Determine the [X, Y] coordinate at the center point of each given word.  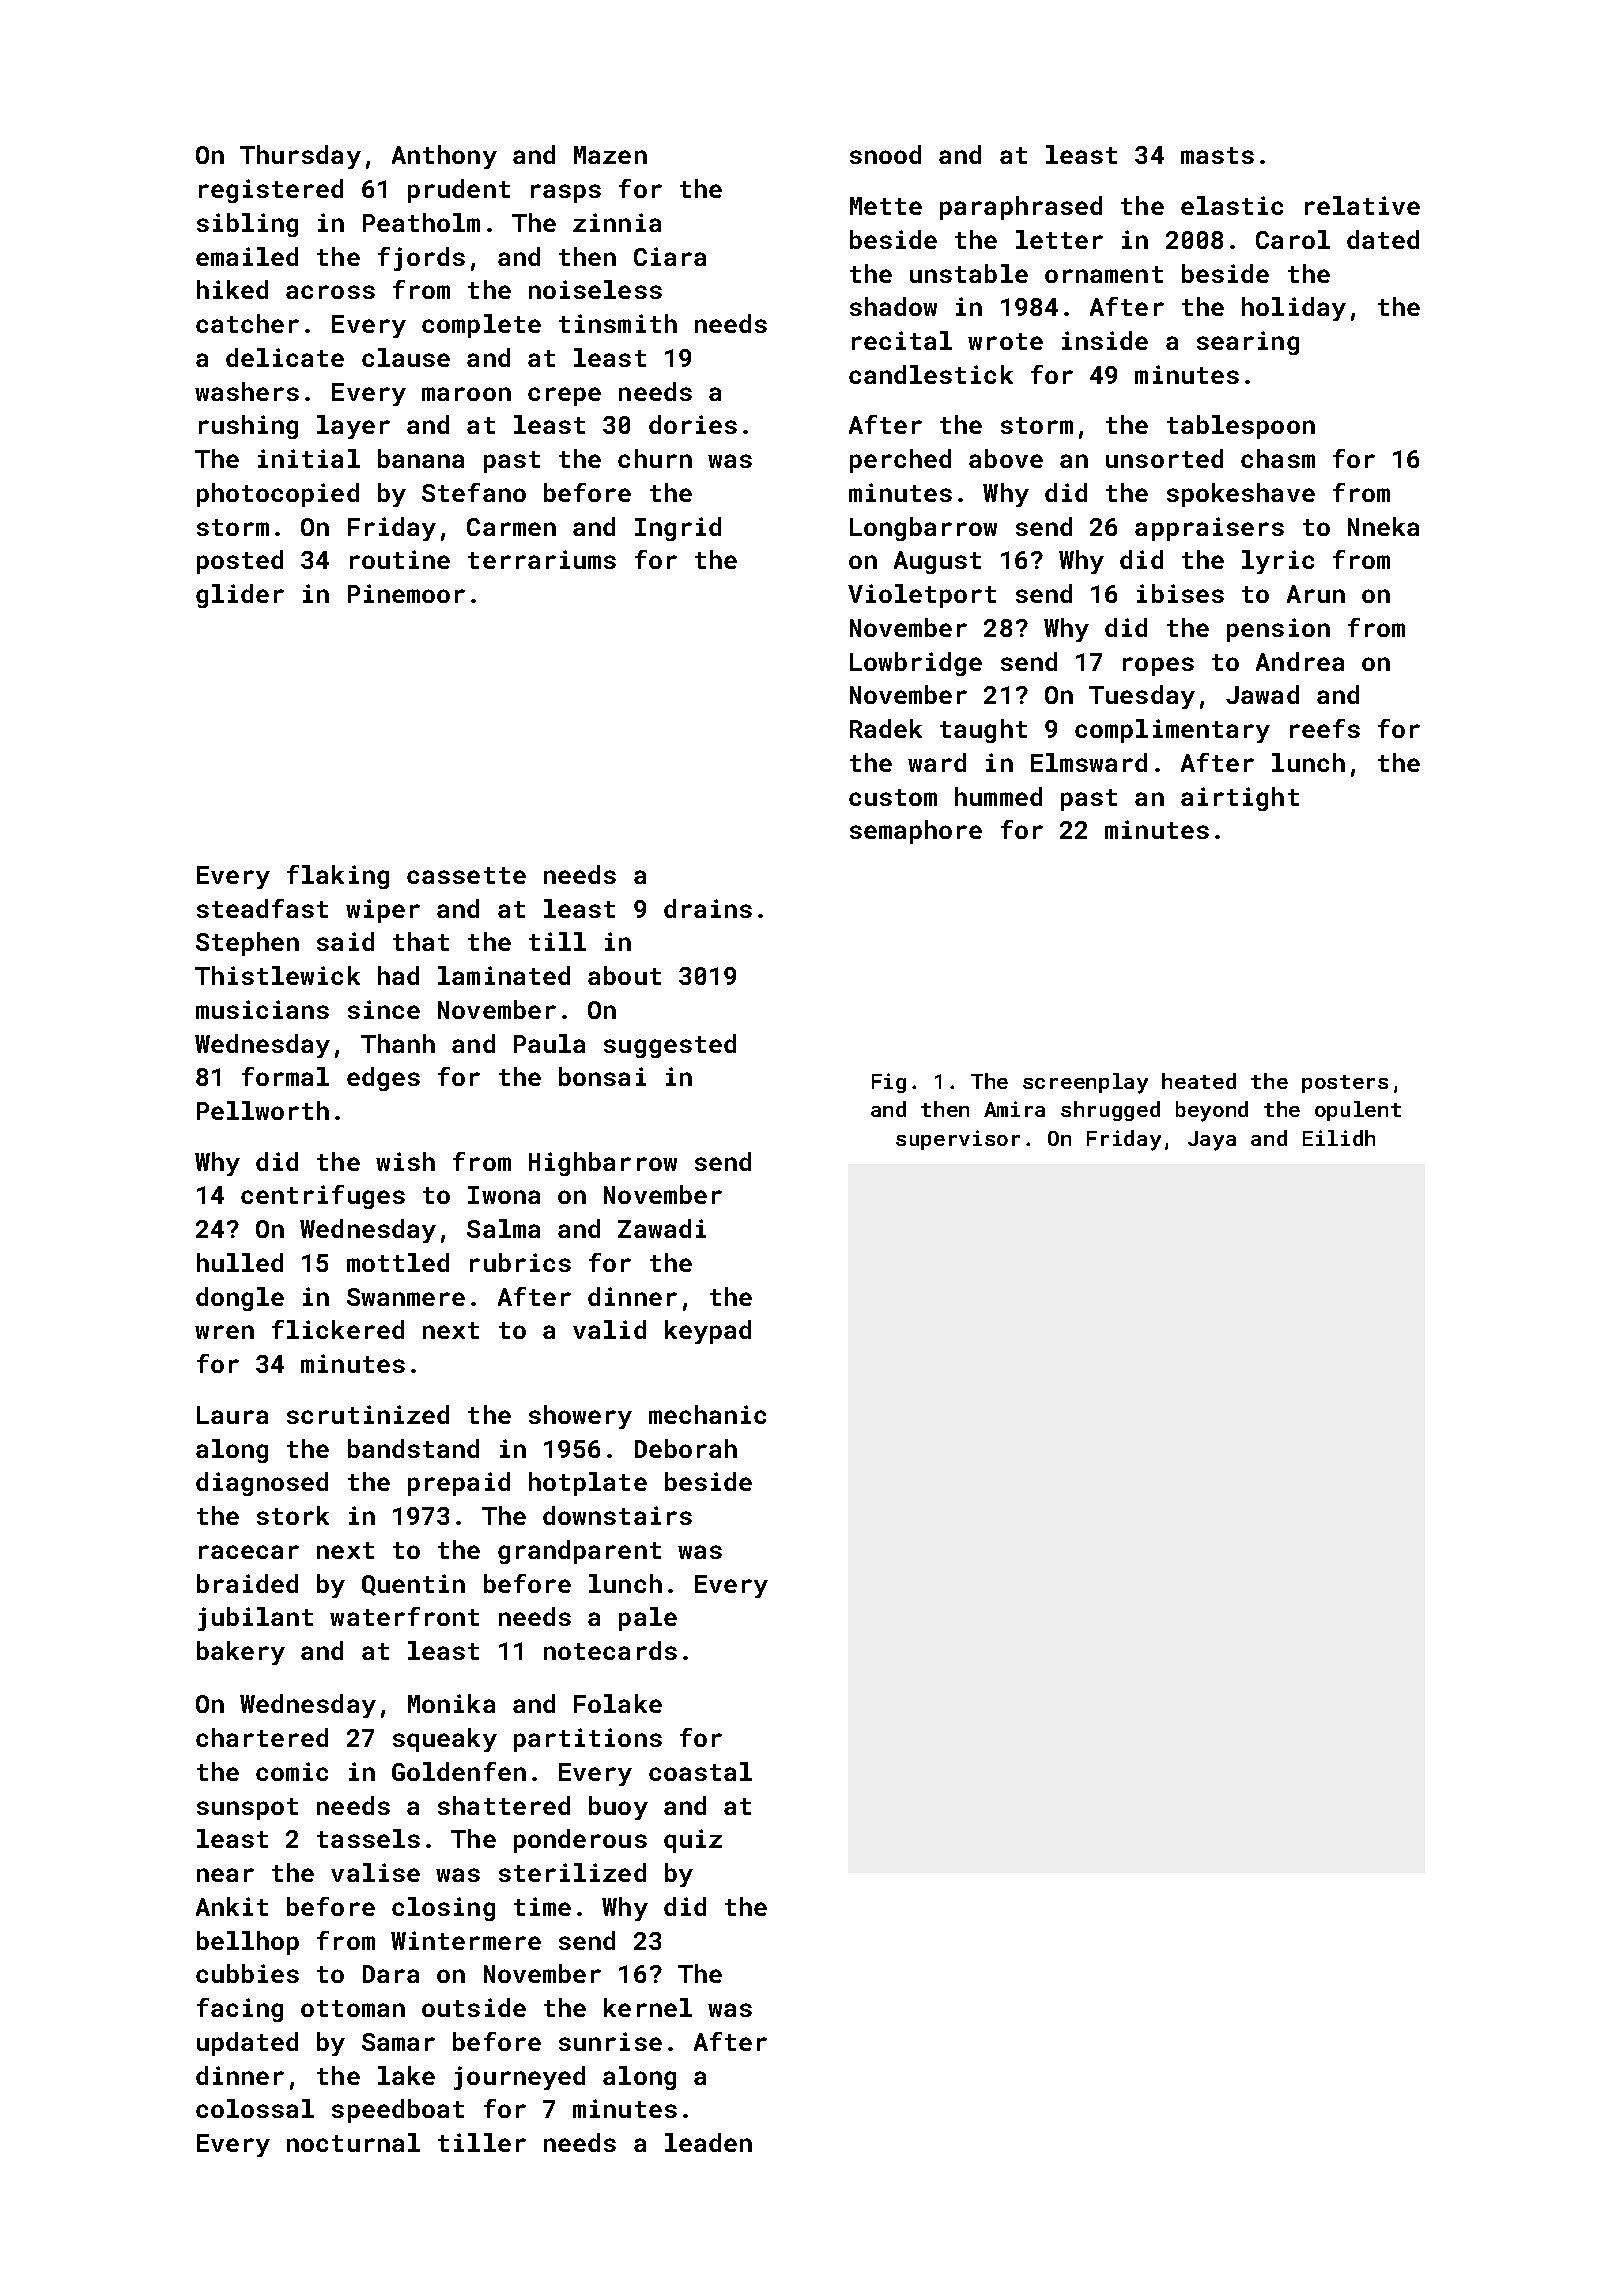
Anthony [444, 157]
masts [1217, 155]
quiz [693, 1841]
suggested [670, 1046]
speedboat [398, 2111]
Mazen [610, 155]
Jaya [1212, 1141]
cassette [466, 875]
